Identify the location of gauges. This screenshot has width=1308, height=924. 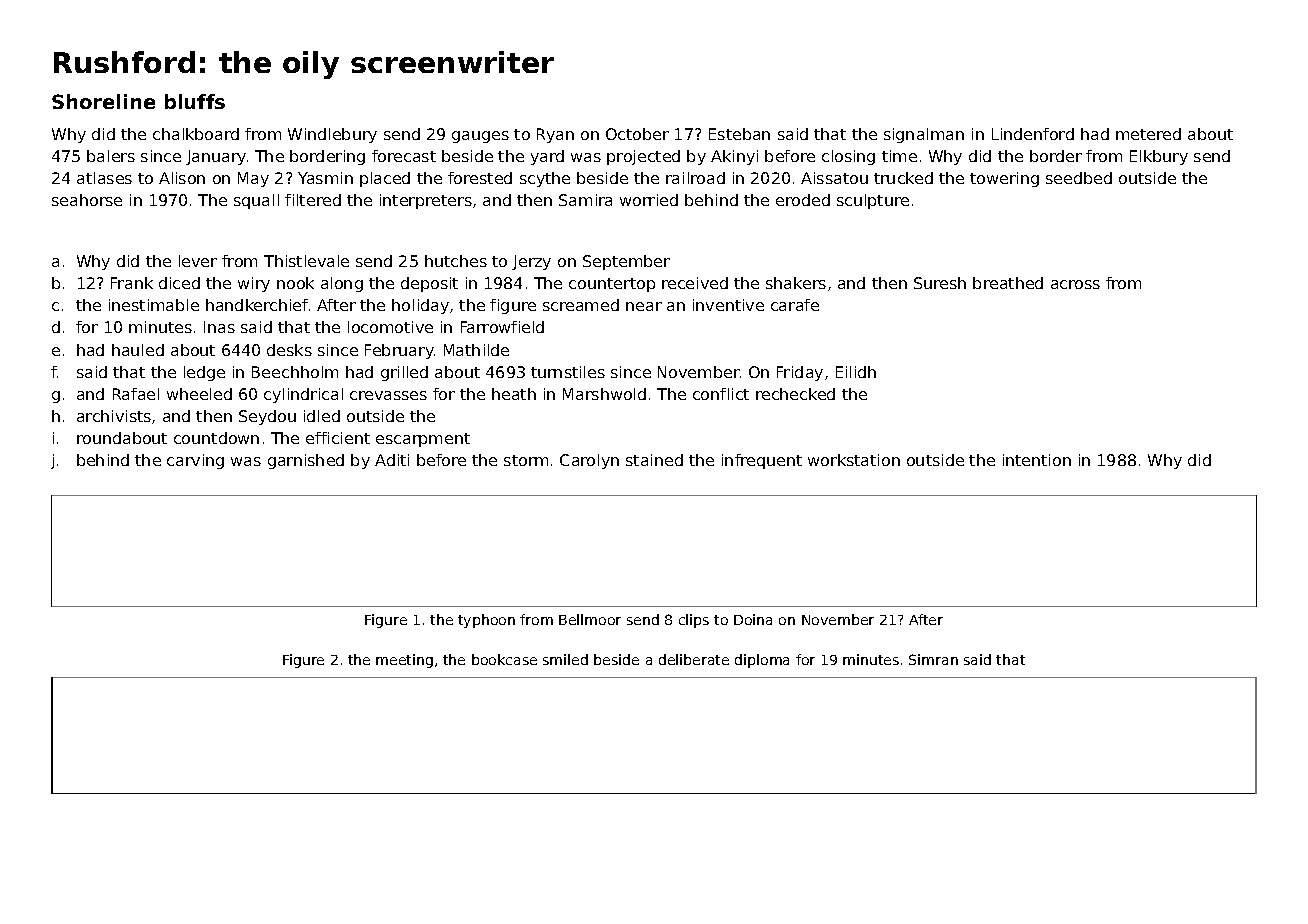
(480, 137).
